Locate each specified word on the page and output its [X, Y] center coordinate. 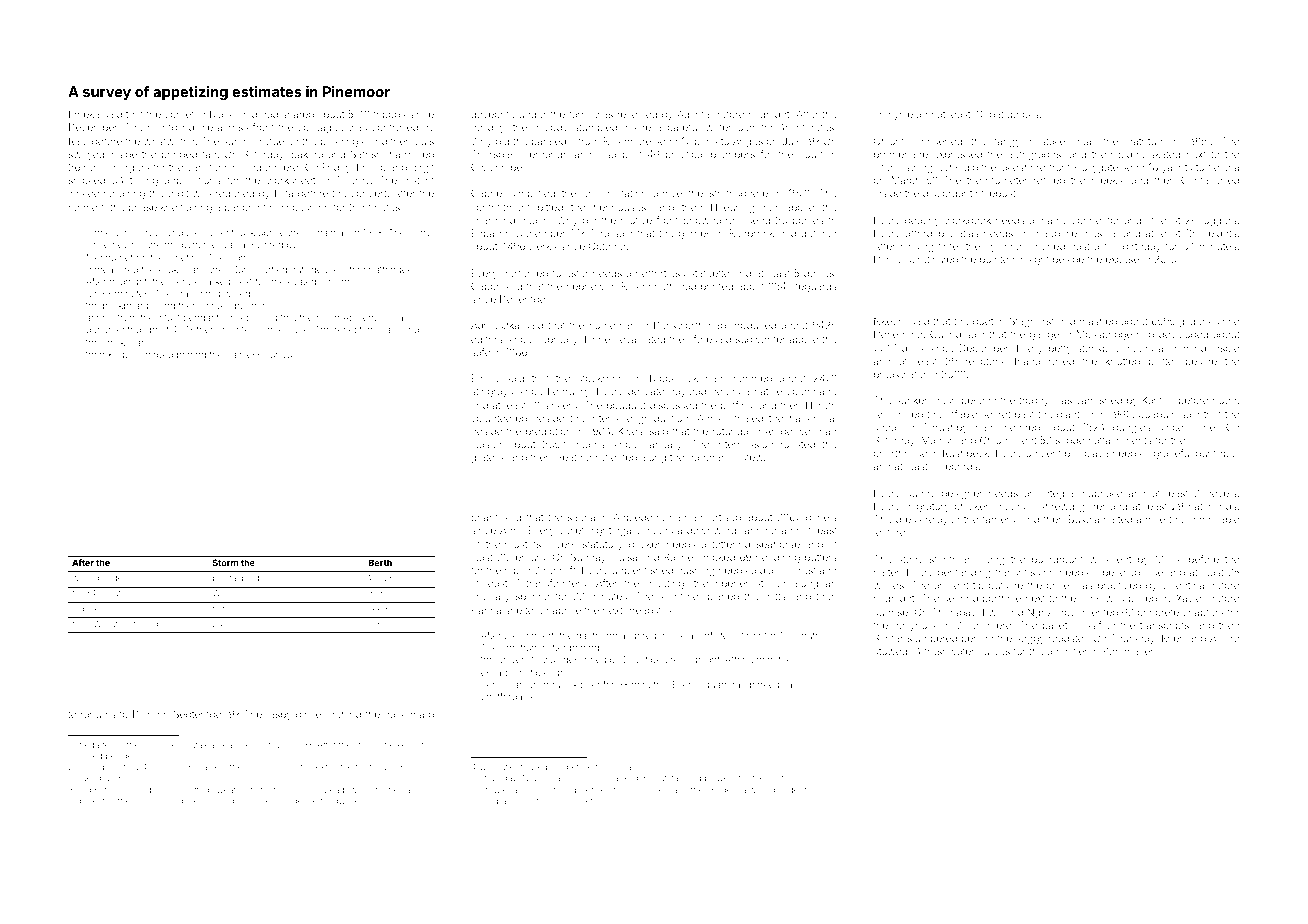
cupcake [1102, 494]
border [255, 578]
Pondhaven [1129, 651]
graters [487, 458]
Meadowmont [349, 789]
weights [1218, 234]
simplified [533, 194]
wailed [762, 790]
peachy [922, 221]
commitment [500, 207]
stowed [890, 651]
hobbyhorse [191, 245]
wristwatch [169, 141]
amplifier [1067, 652]
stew [752, 457]
